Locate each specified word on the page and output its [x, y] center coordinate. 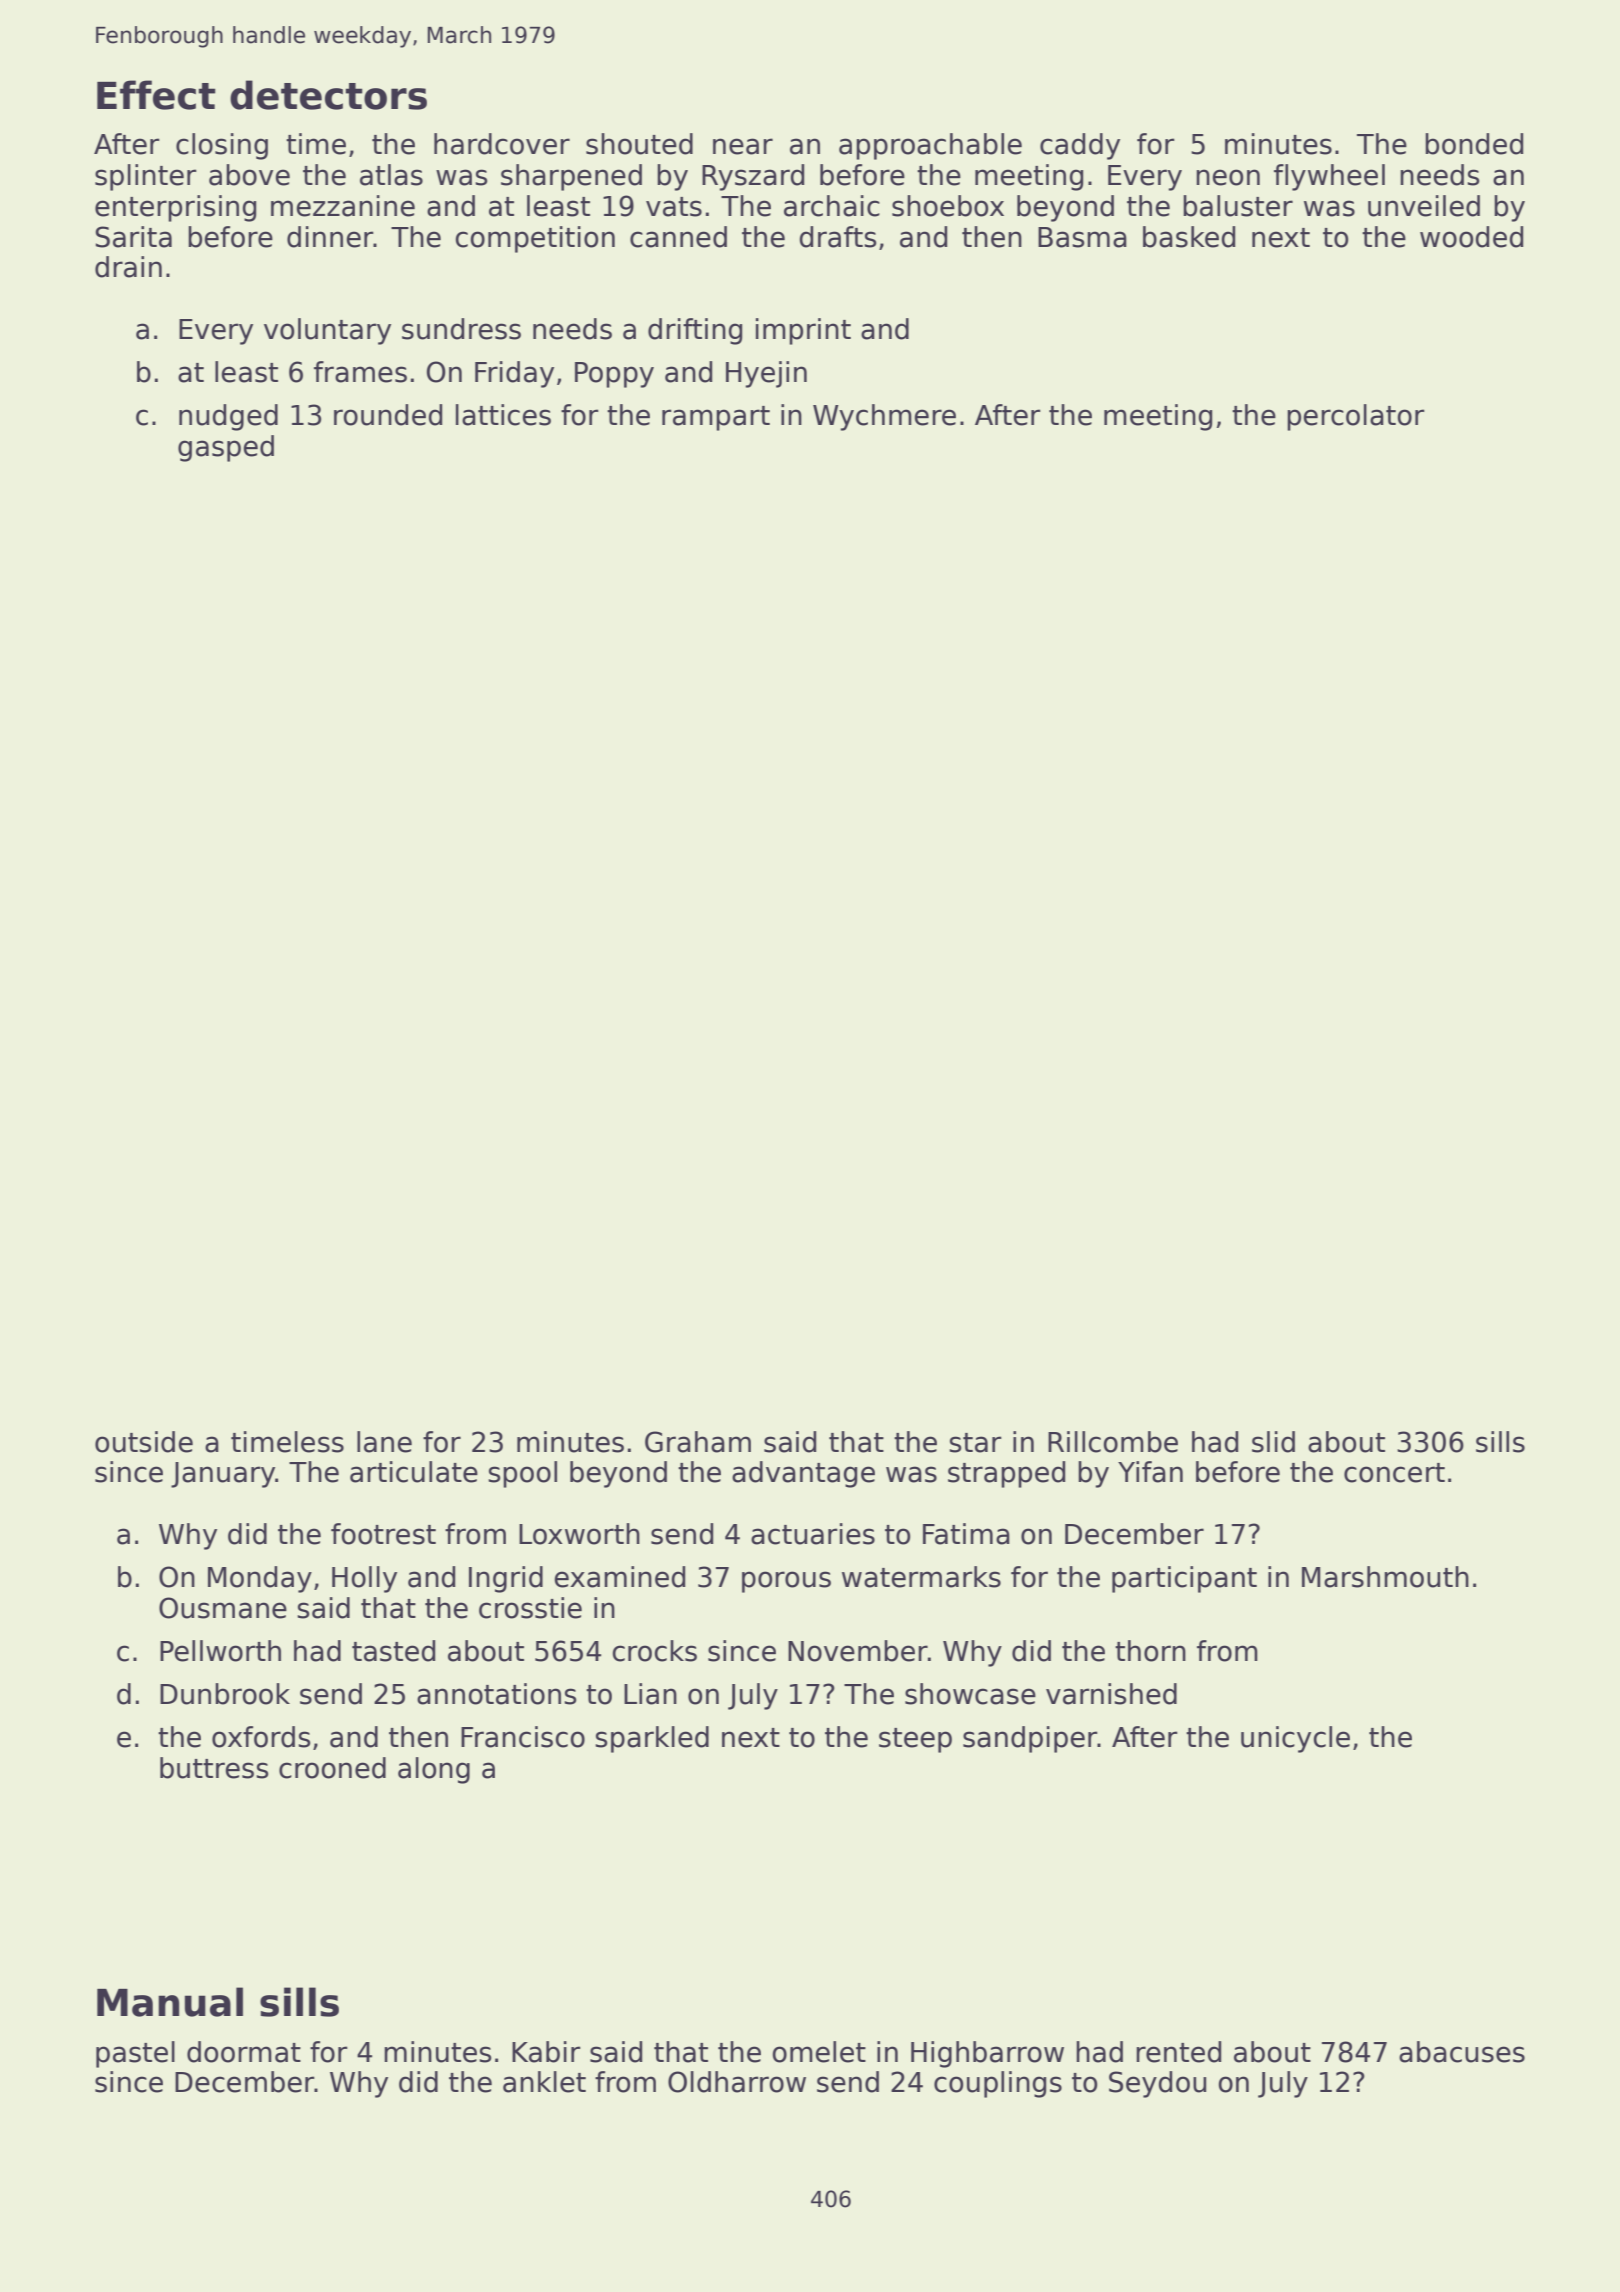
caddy [1080, 146]
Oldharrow [737, 2082]
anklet [544, 2082]
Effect [156, 95]
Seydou [1157, 2084]
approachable [930, 146]
